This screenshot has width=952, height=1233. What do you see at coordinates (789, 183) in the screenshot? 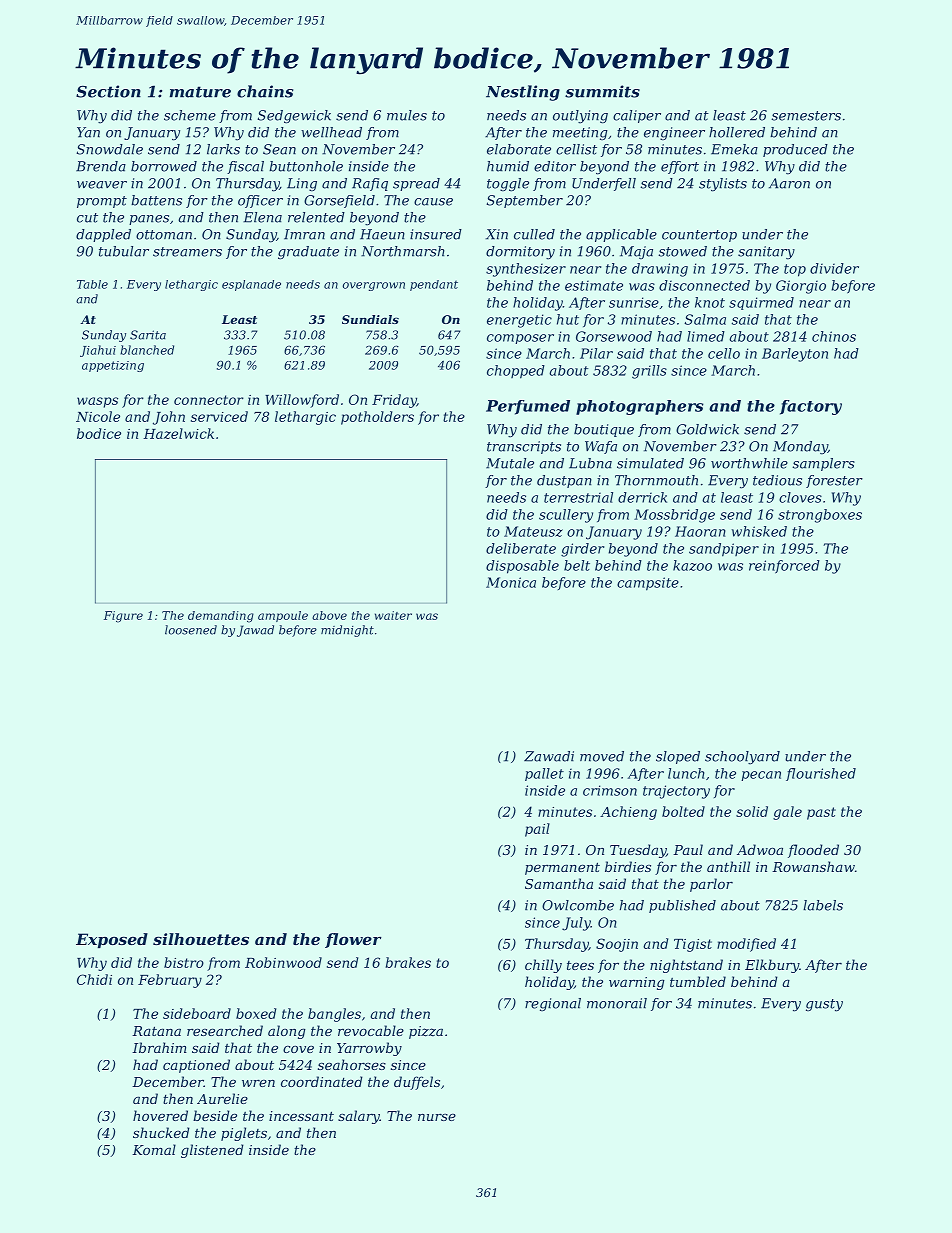
I see `Aaron` at bounding box center [789, 183].
